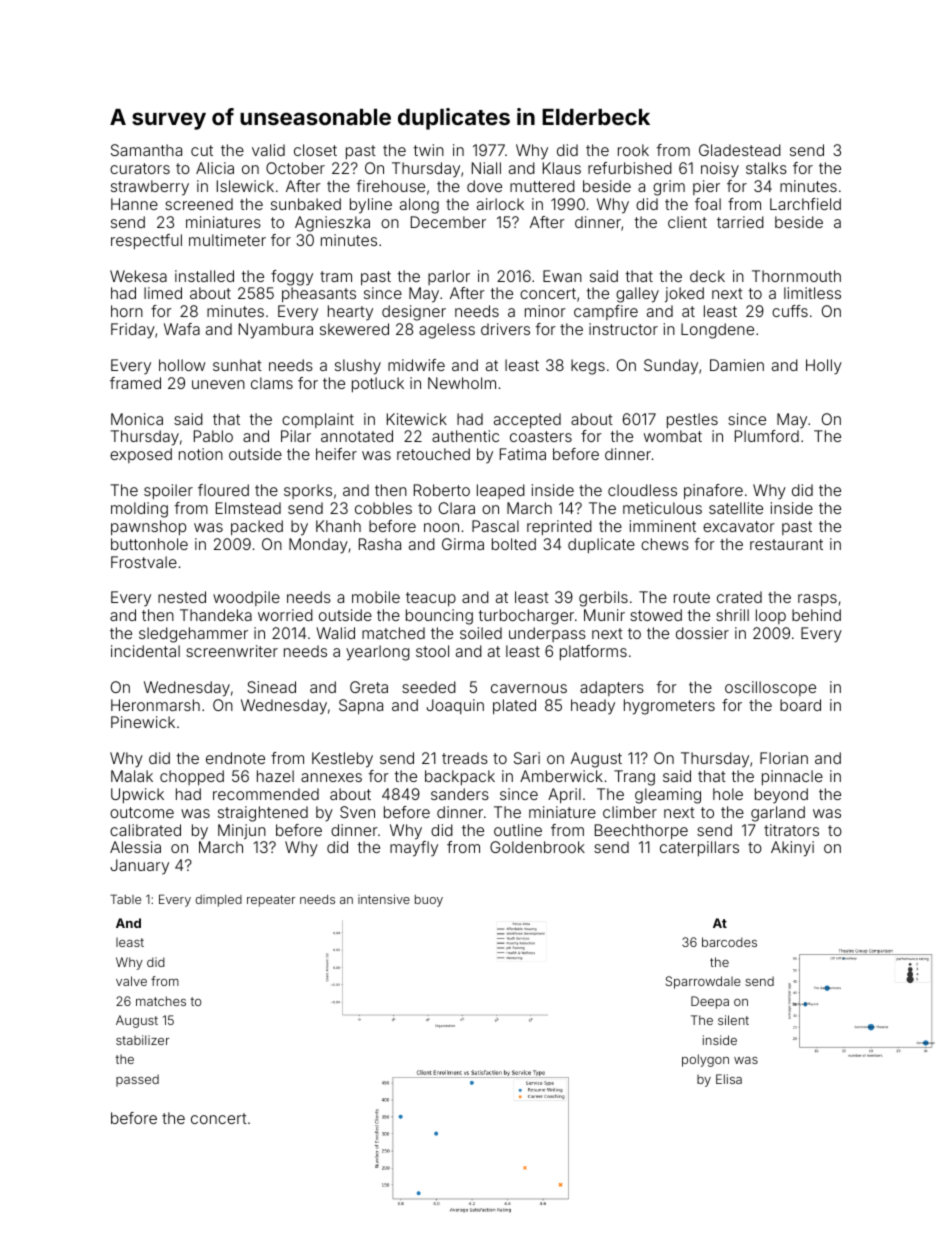 This screenshot has height=1233, width=952. What do you see at coordinates (481, 633) in the screenshot?
I see `soiled` at bounding box center [481, 633].
